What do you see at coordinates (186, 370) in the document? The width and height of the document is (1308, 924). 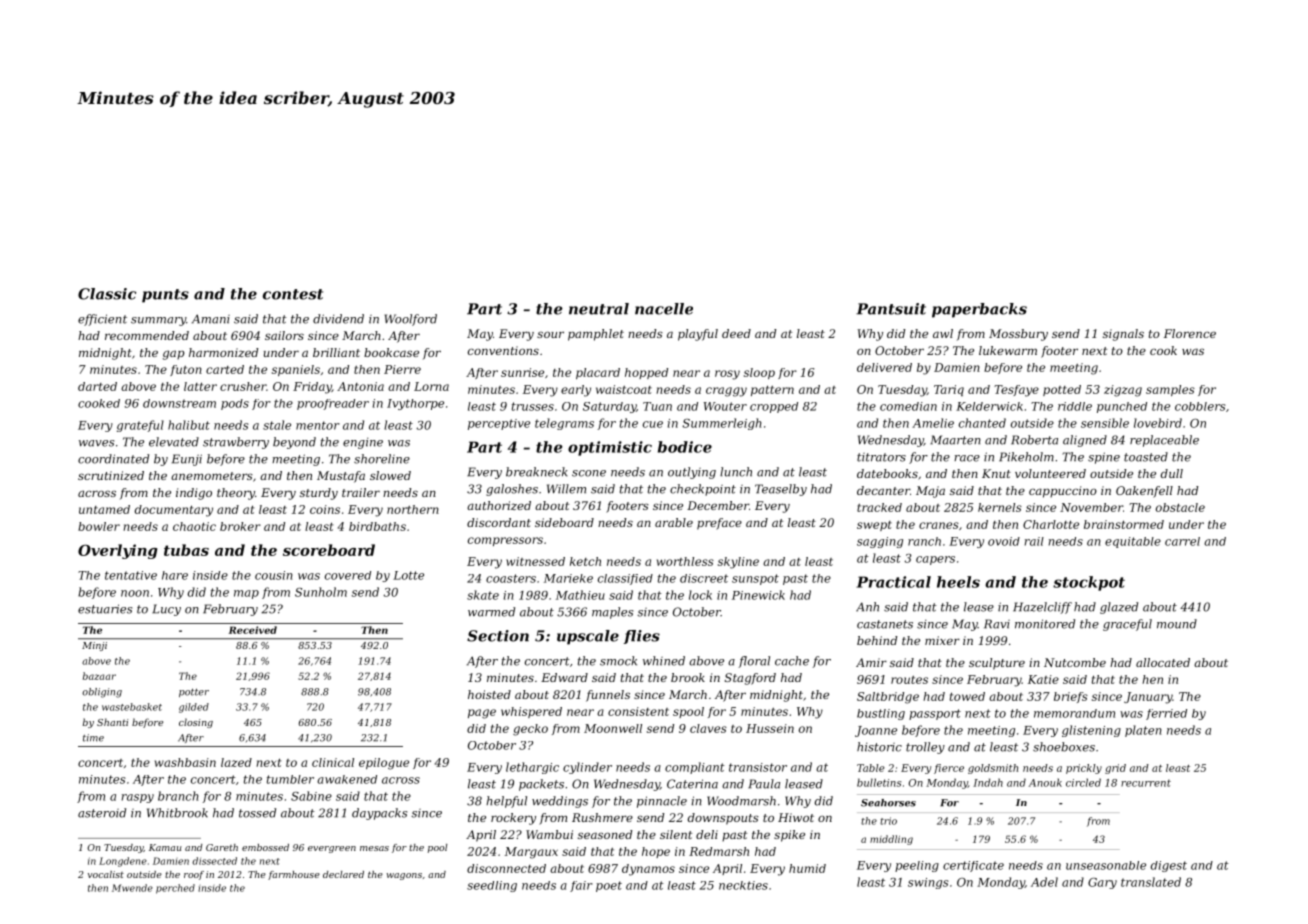 I see `futon` at bounding box center [186, 370].
